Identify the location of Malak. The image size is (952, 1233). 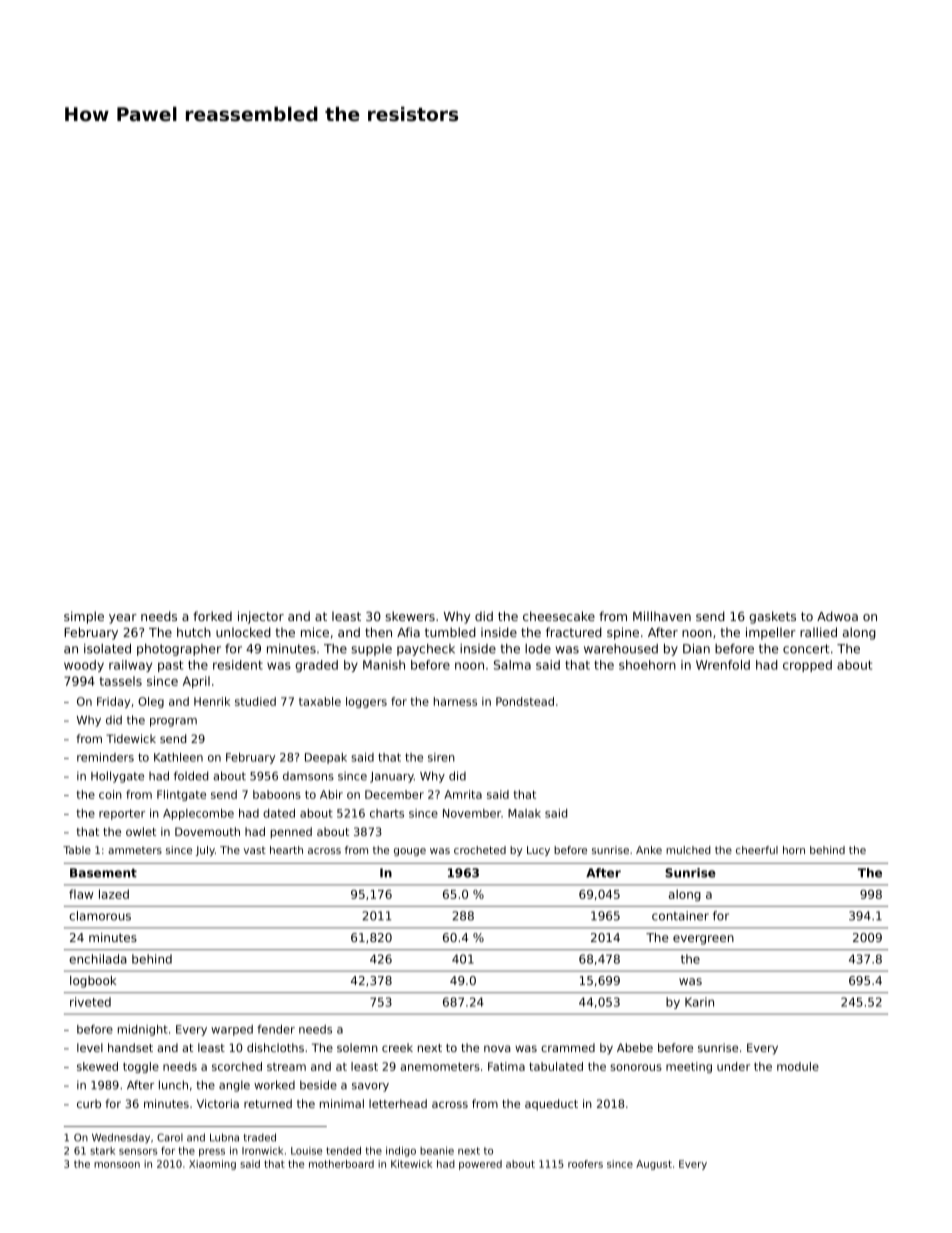
(524, 813).
